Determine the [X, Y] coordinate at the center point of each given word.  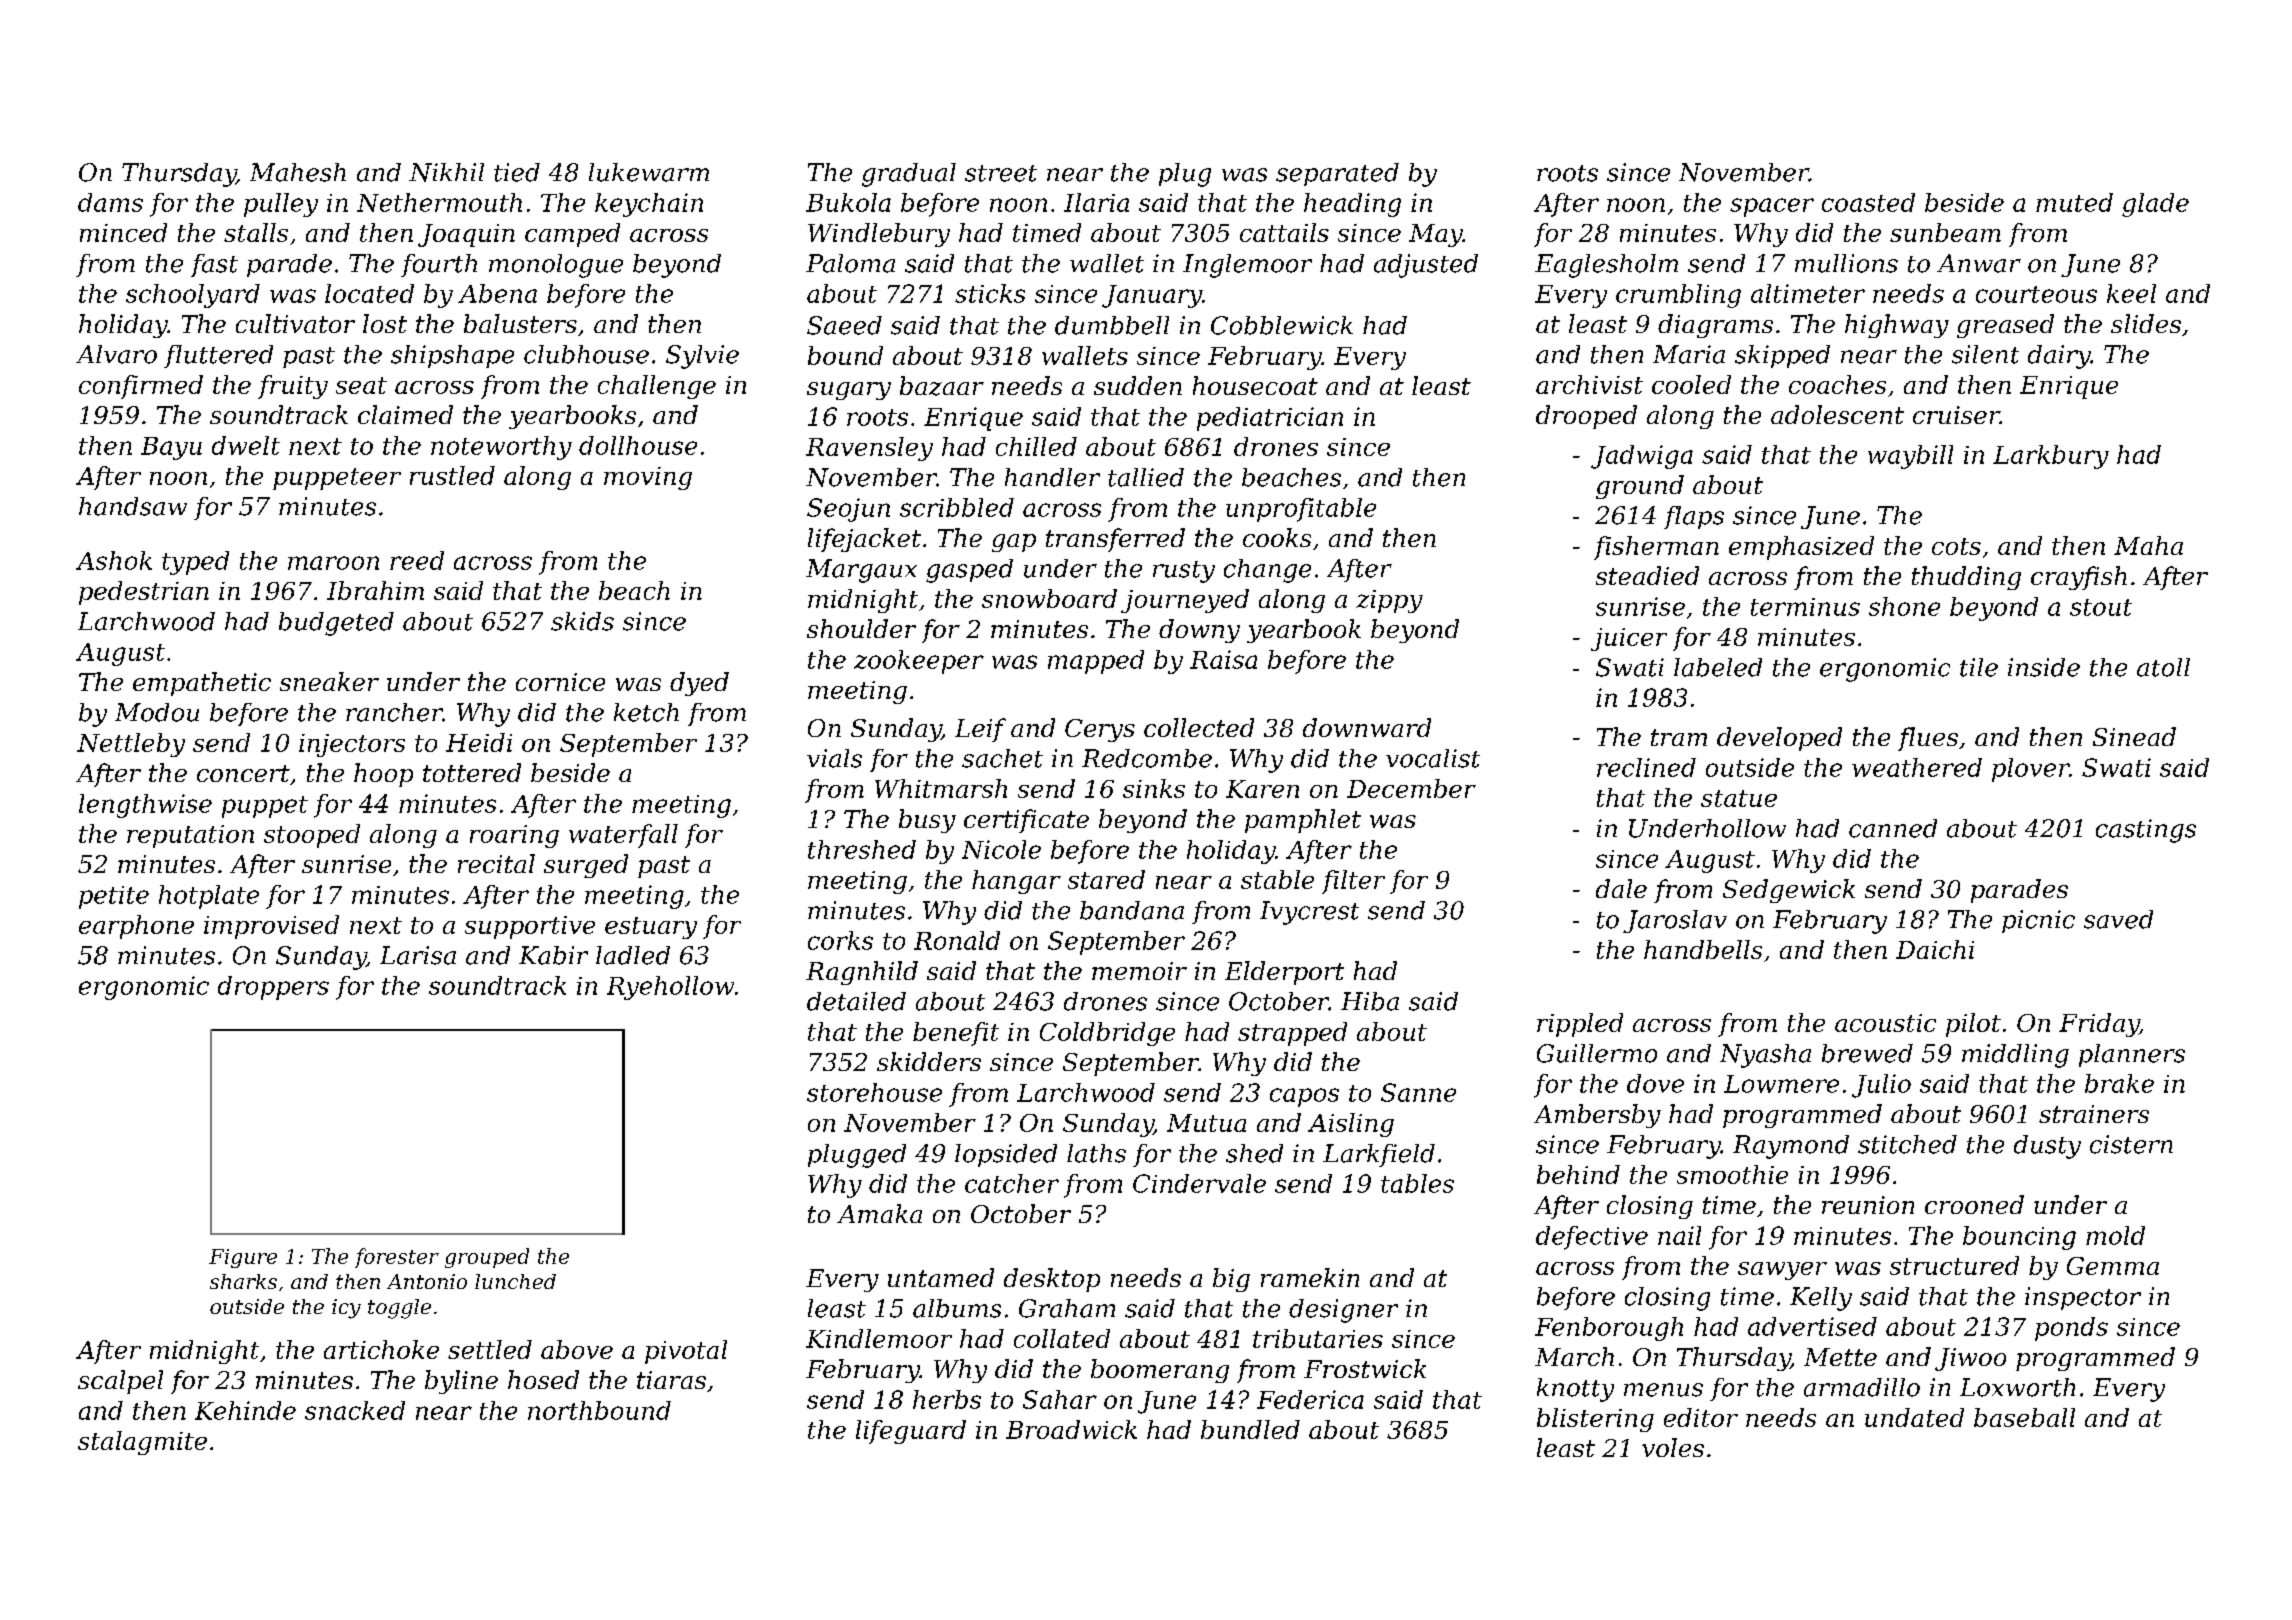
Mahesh [298, 172]
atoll [2163, 667]
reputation [190, 836]
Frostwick [1365, 1368]
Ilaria [1096, 202]
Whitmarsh [941, 788]
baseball [2024, 1417]
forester [397, 1258]
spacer [1772, 207]
